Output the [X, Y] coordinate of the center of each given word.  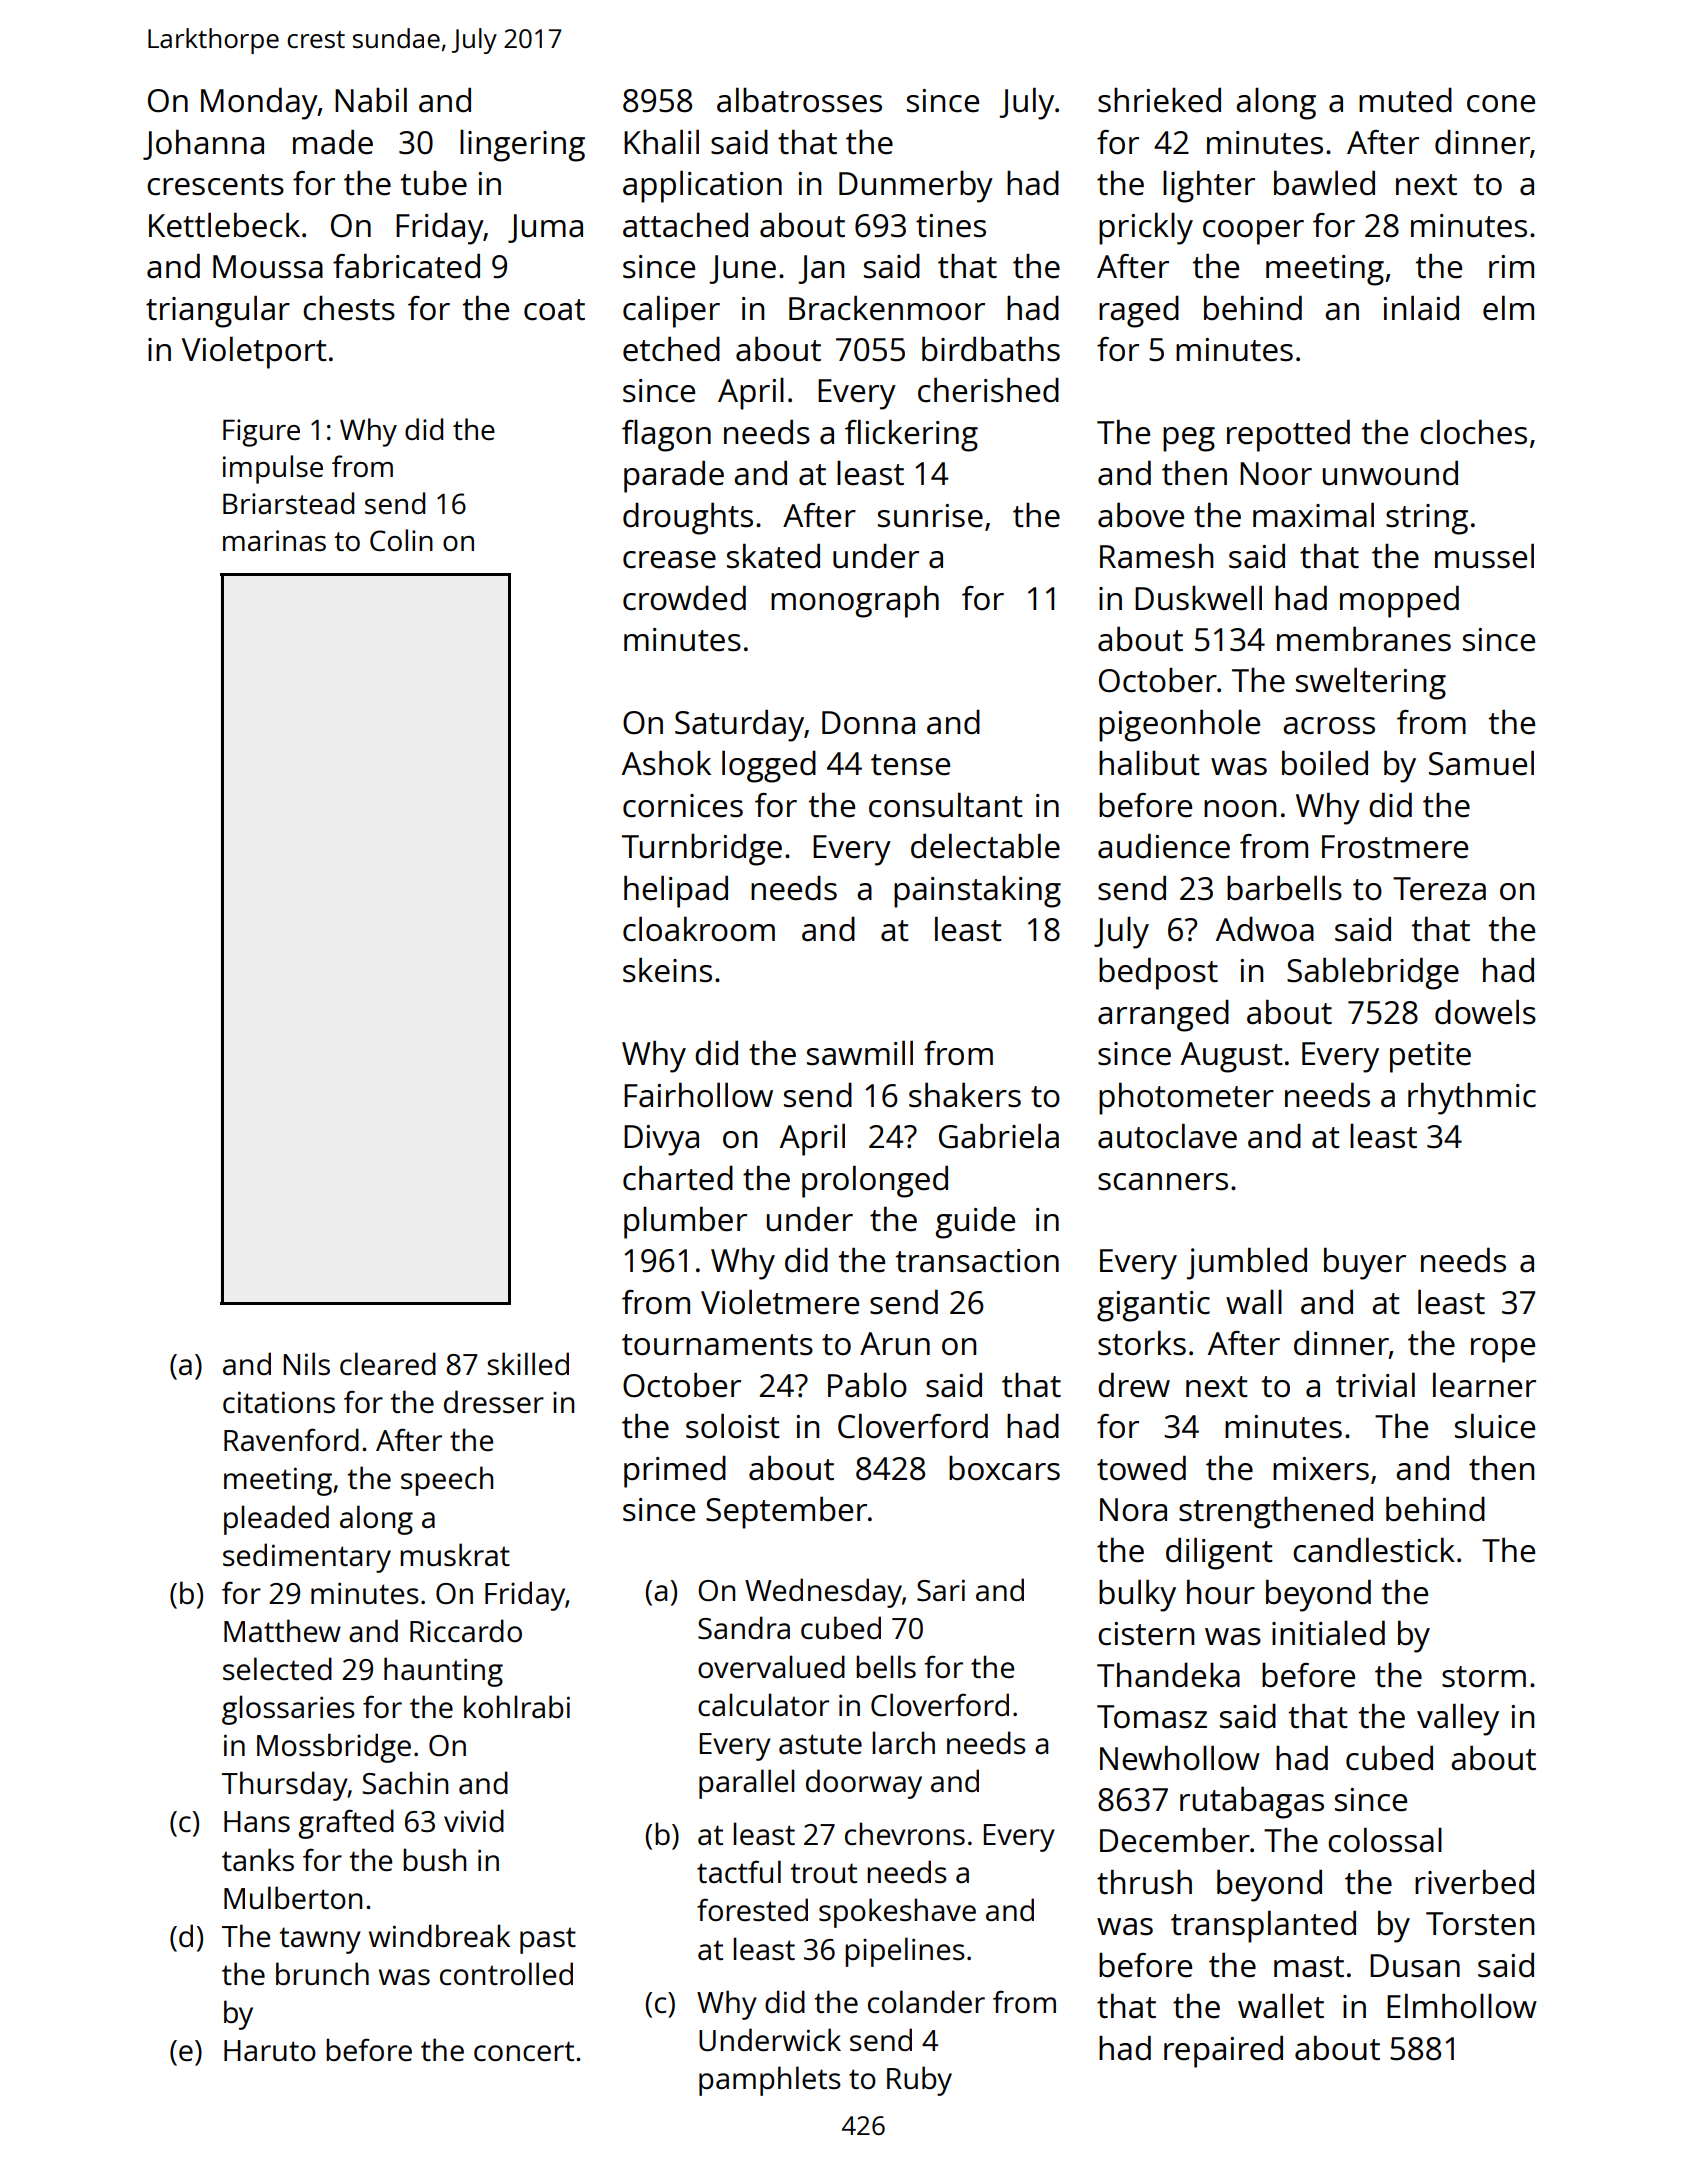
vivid [474, 1820]
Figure [261, 433]
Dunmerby [916, 187]
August [1232, 1057]
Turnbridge [702, 849]
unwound [1390, 473]
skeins [667, 970]
